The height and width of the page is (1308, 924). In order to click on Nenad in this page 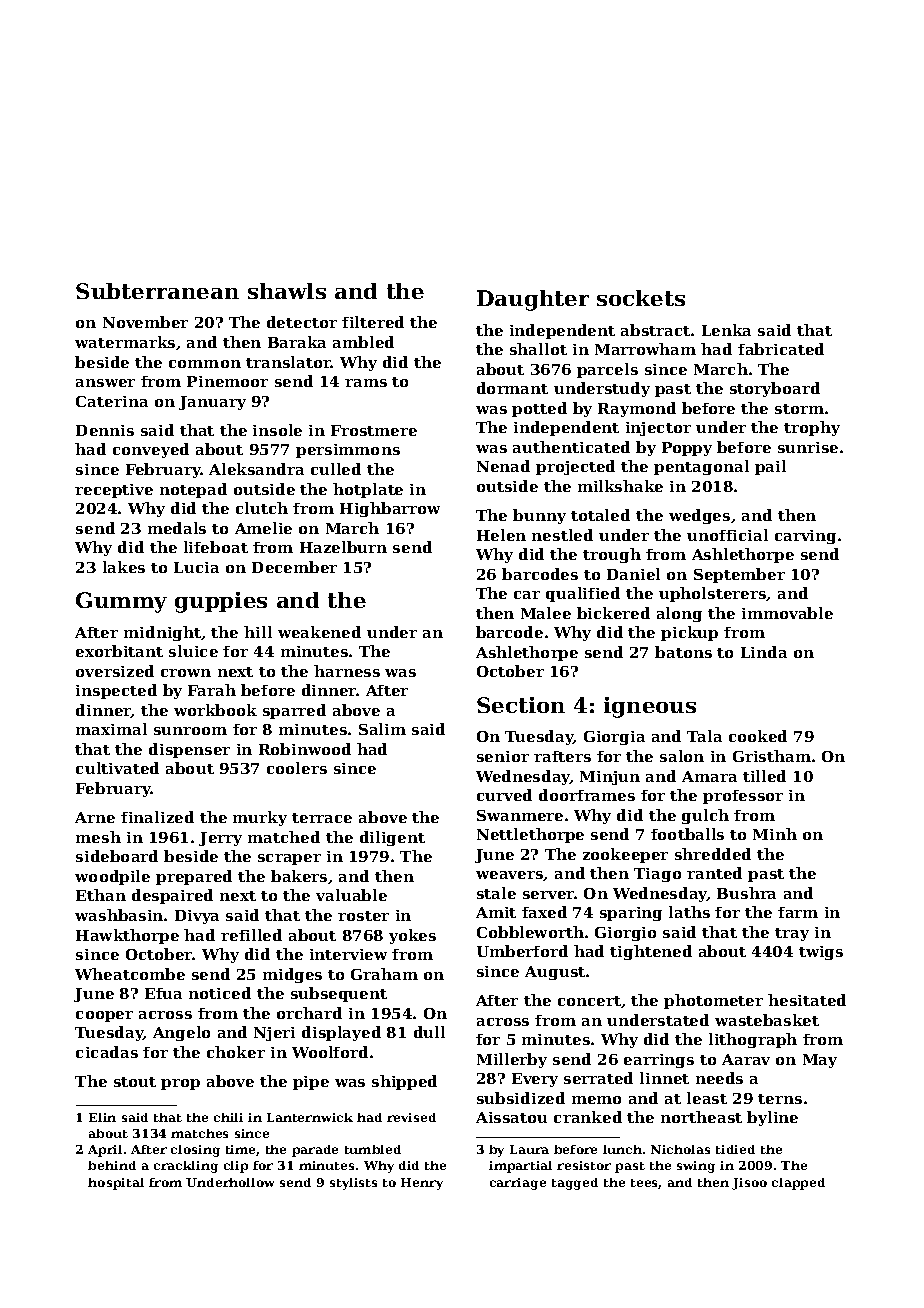, I will do `click(503, 466)`.
